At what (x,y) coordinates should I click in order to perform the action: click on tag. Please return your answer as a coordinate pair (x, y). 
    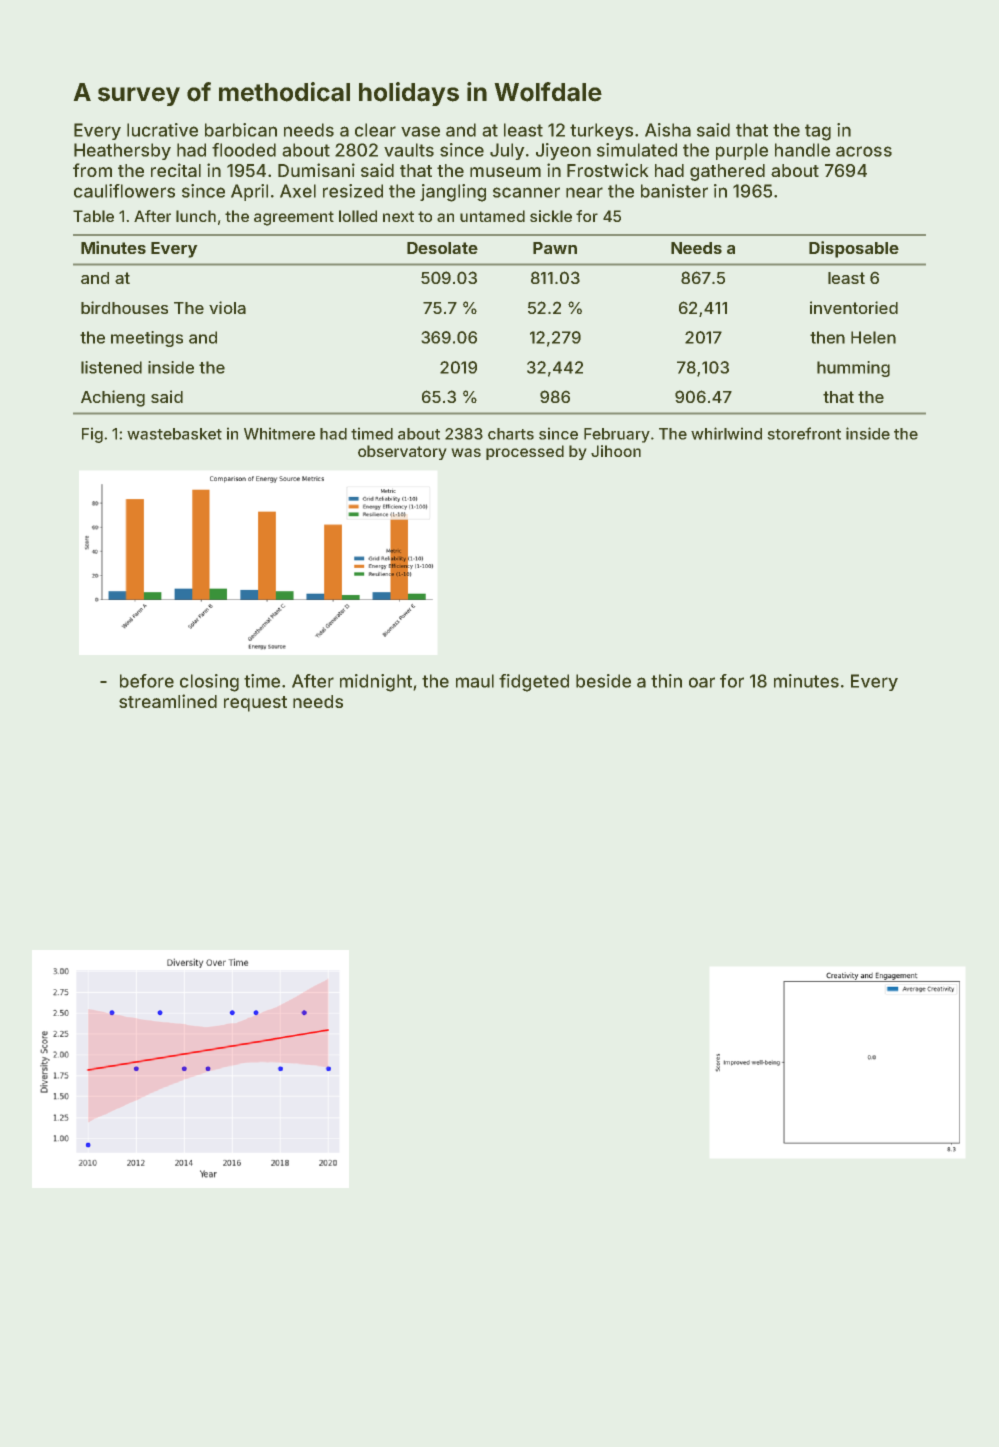
    Looking at the image, I should click on (818, 132).
